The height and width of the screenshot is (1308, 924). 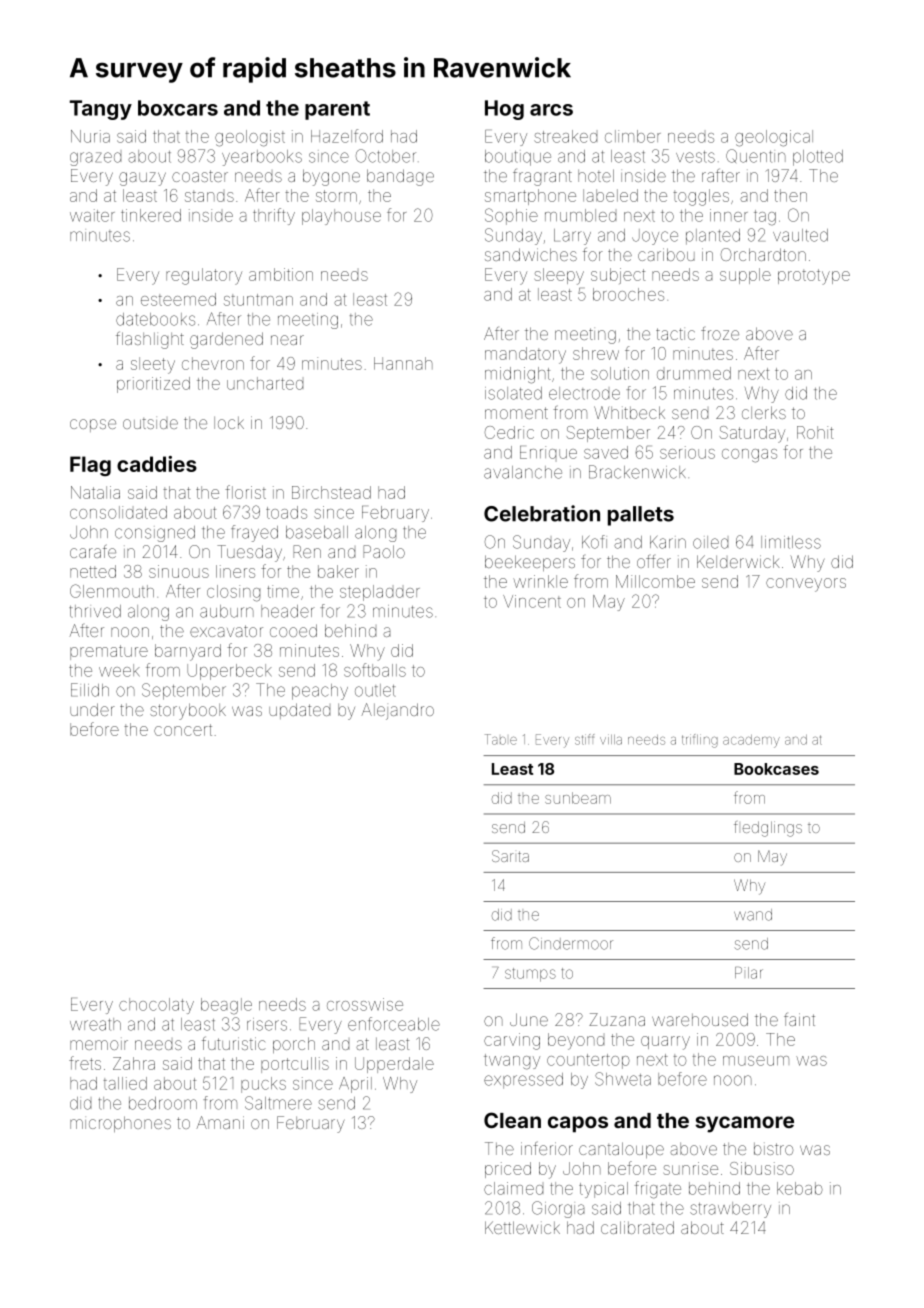 What do you see at coordinates (220, 1122) in the screenshot?
I see `Amani` at bounding box center [220, 1122].
